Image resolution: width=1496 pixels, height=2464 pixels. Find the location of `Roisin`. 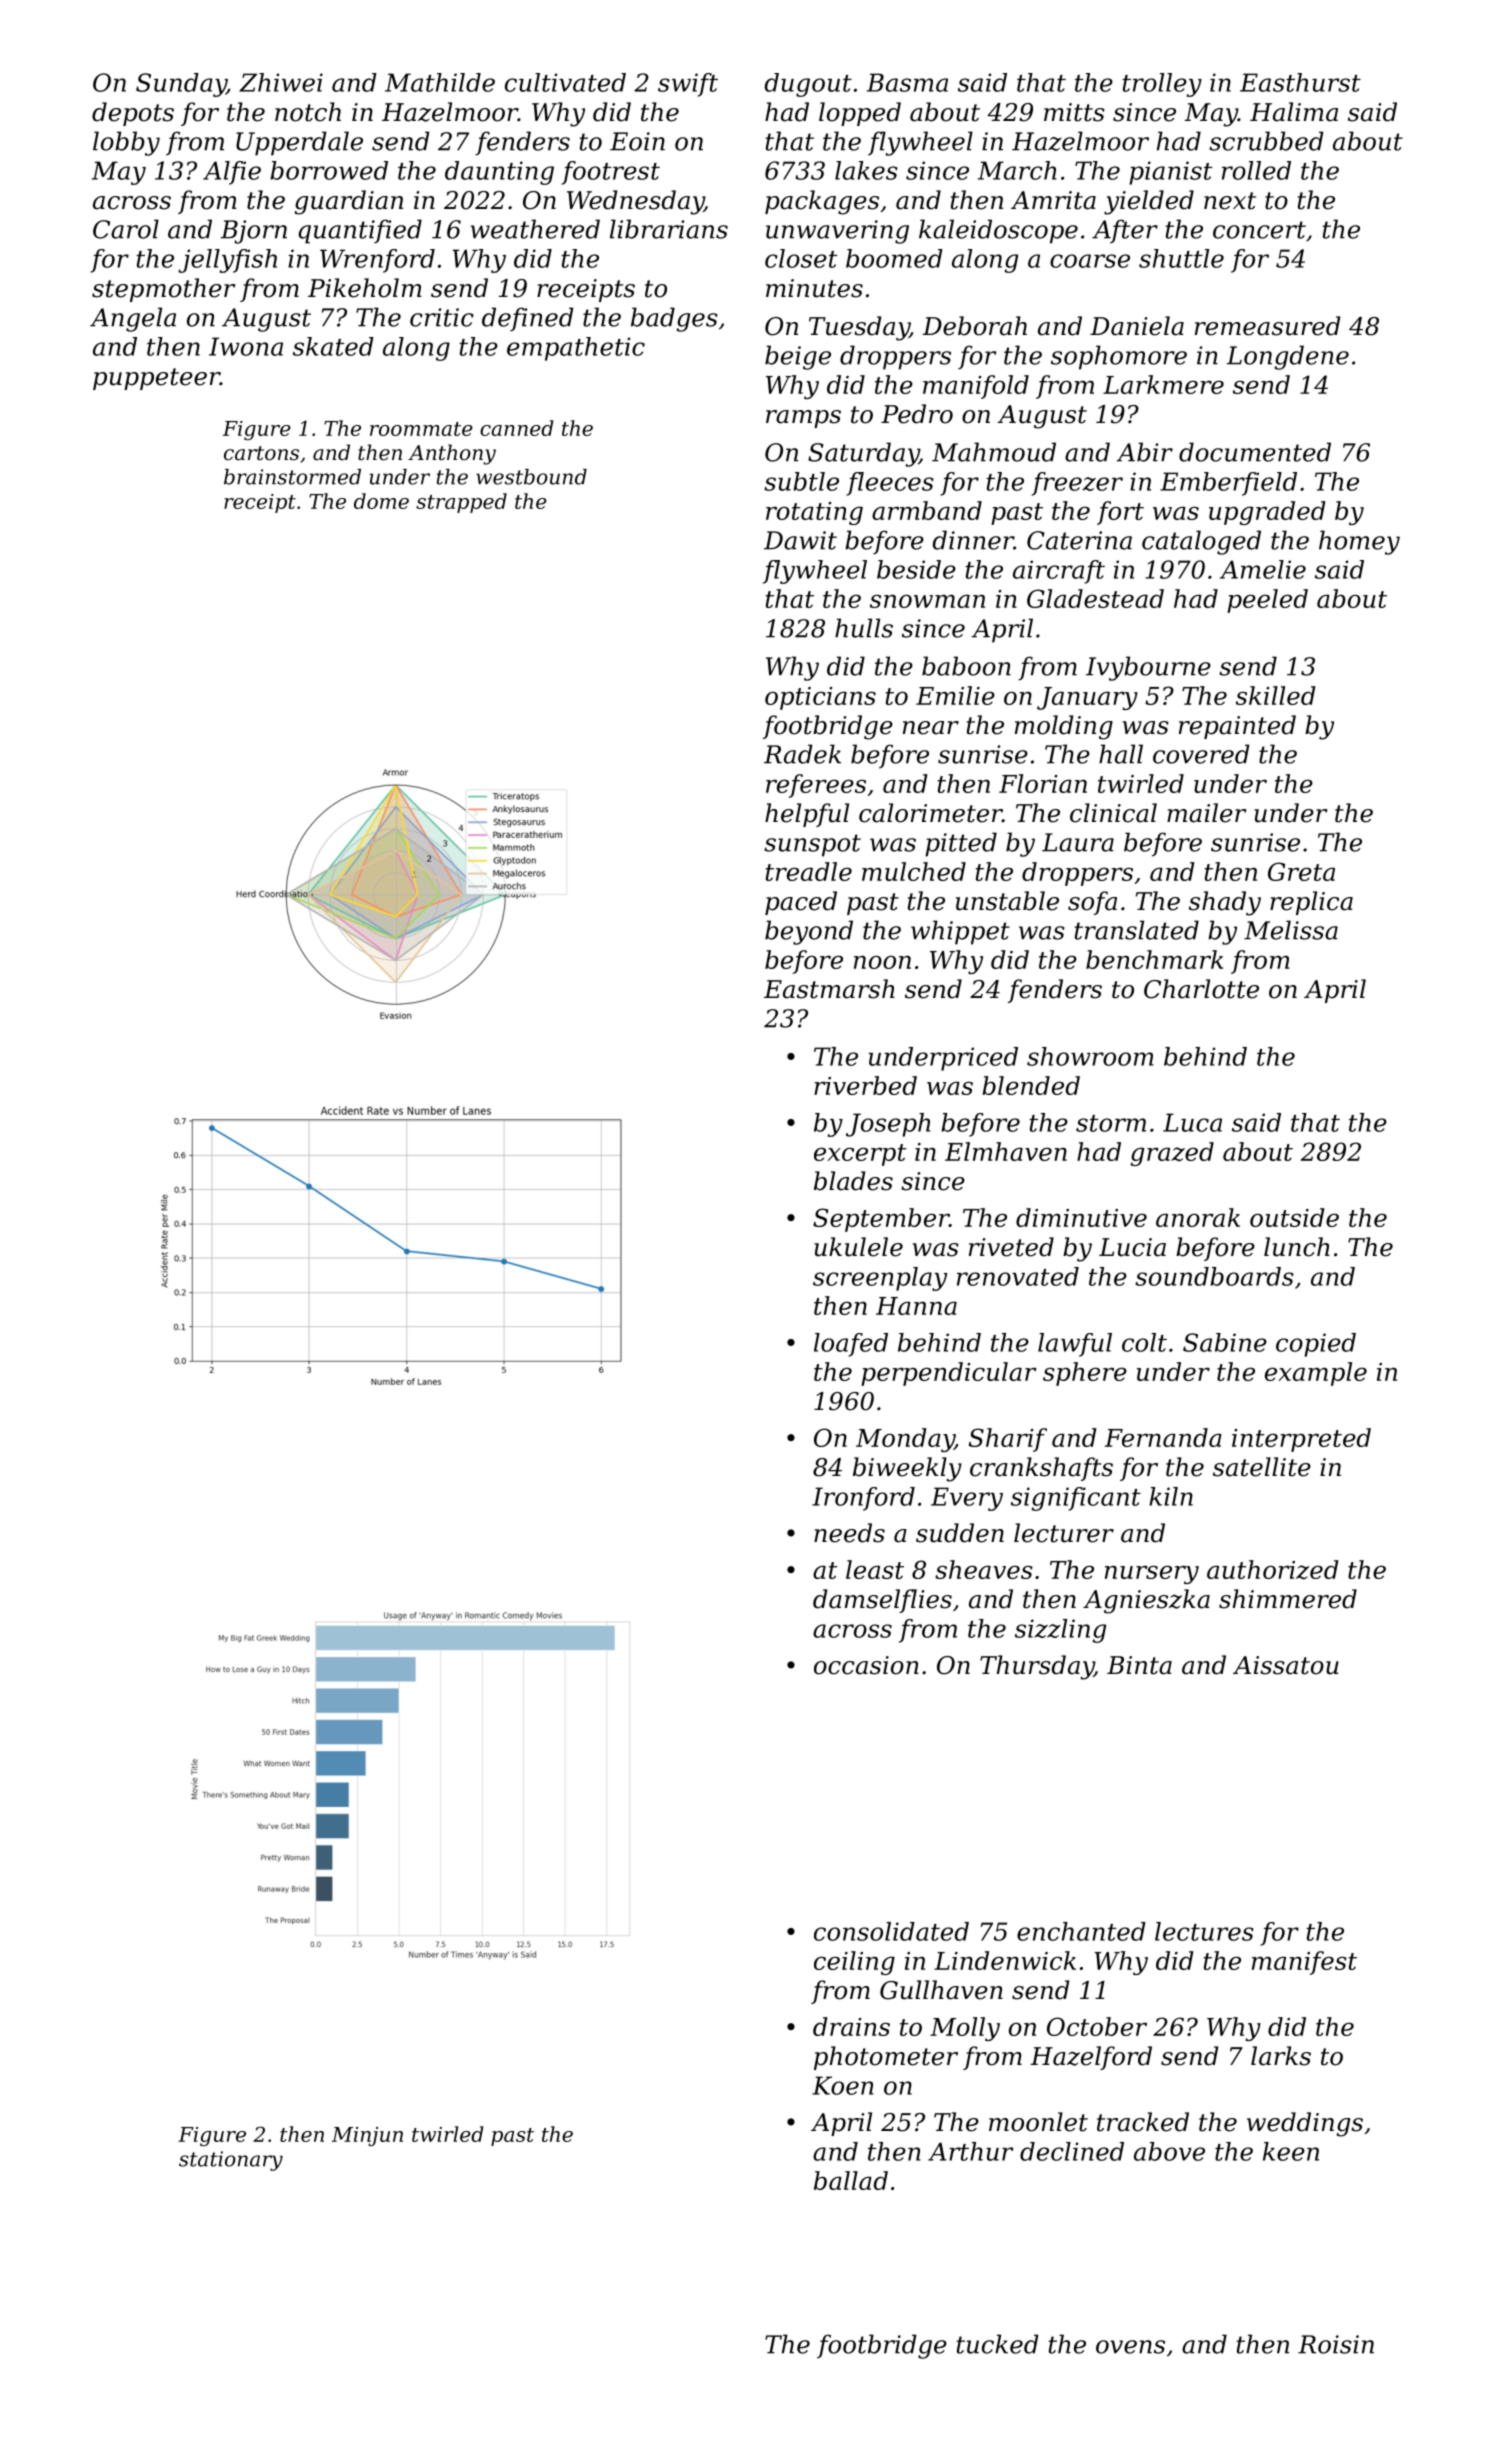

Roisin is located at coordinates (1336, 2344).
